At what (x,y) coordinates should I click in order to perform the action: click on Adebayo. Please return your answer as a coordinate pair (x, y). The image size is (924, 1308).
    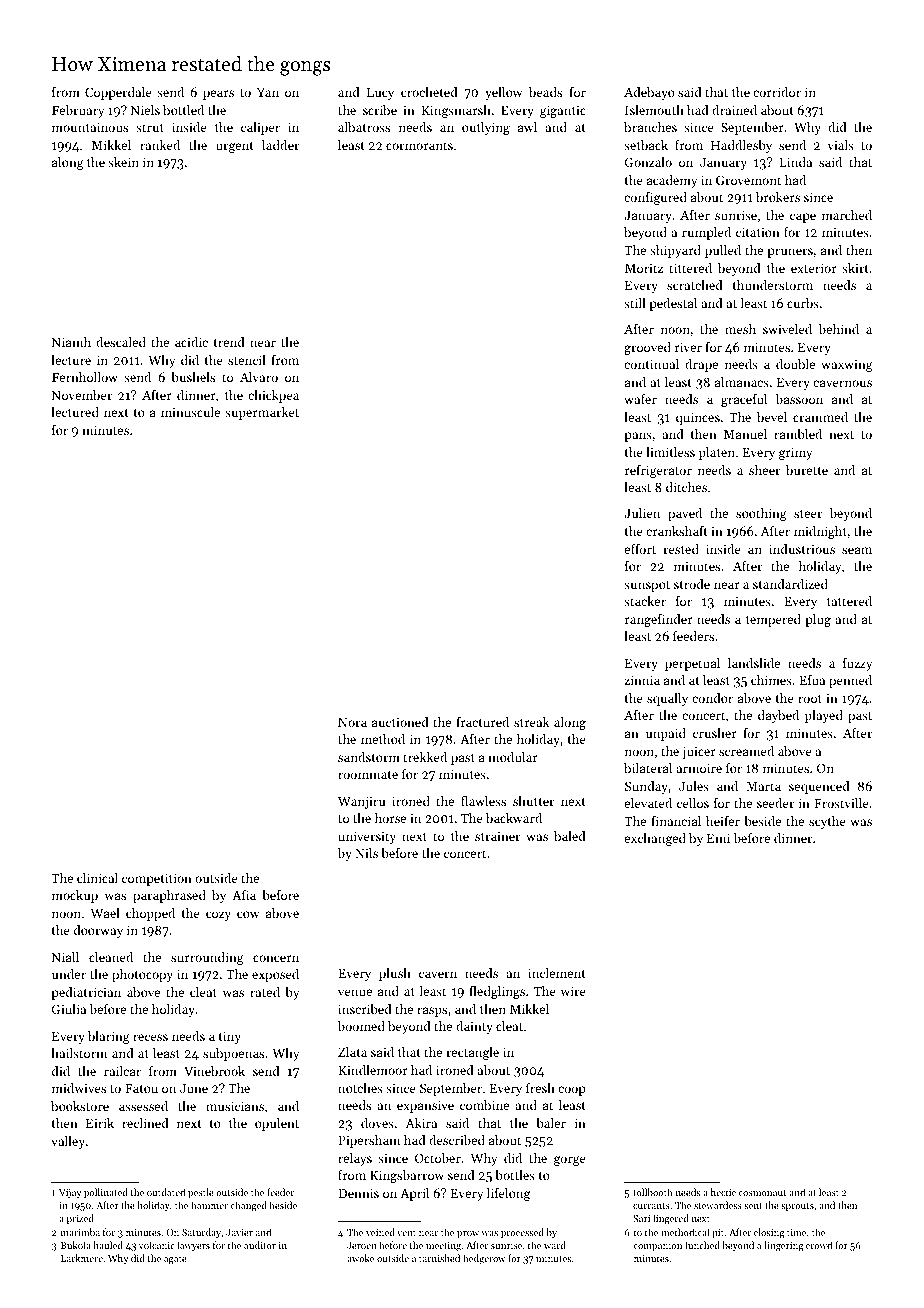
    Looking at the image, I should click on (649, 93).
